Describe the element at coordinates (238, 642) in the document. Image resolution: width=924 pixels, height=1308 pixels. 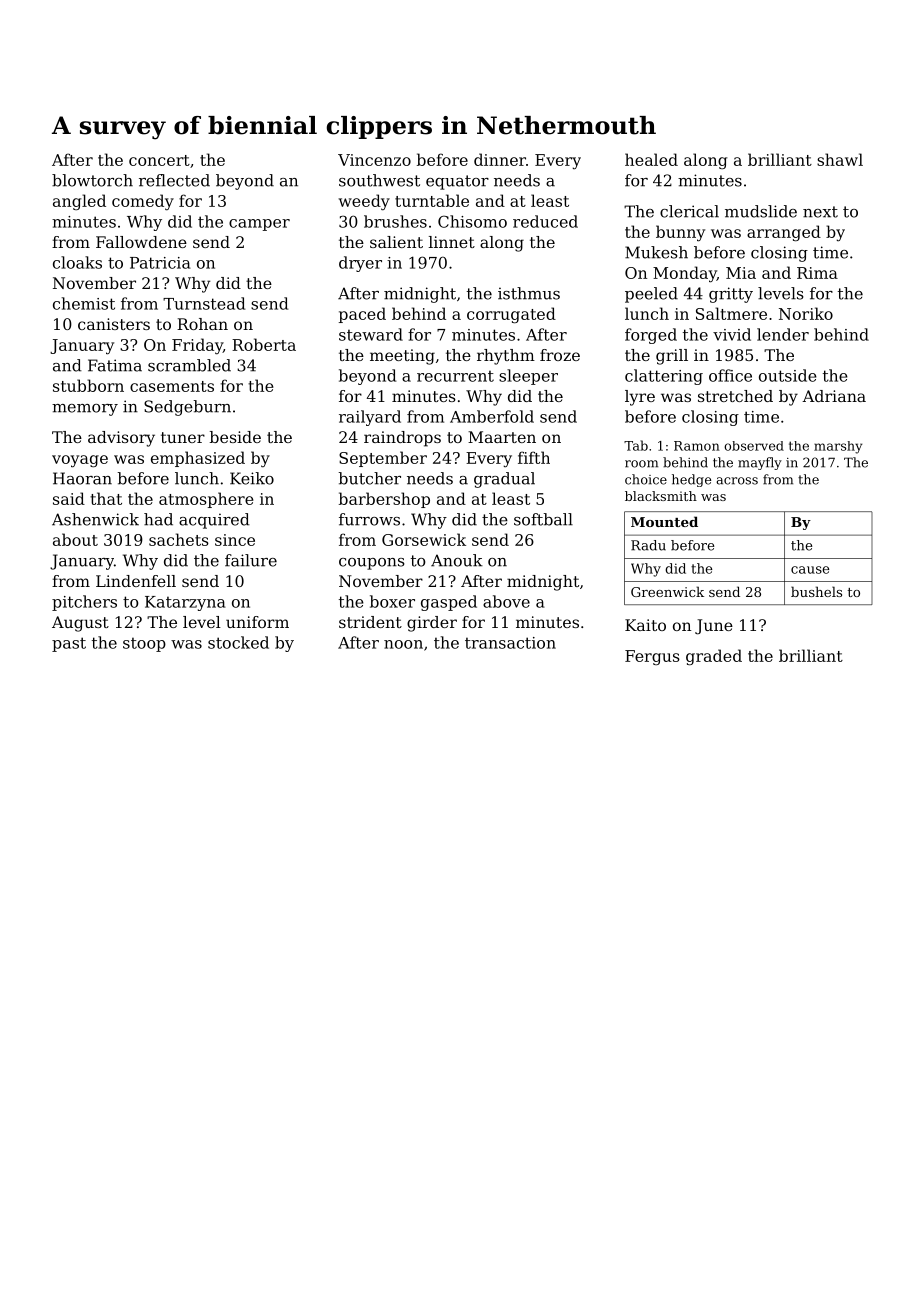
I see `stocked` at that location.
